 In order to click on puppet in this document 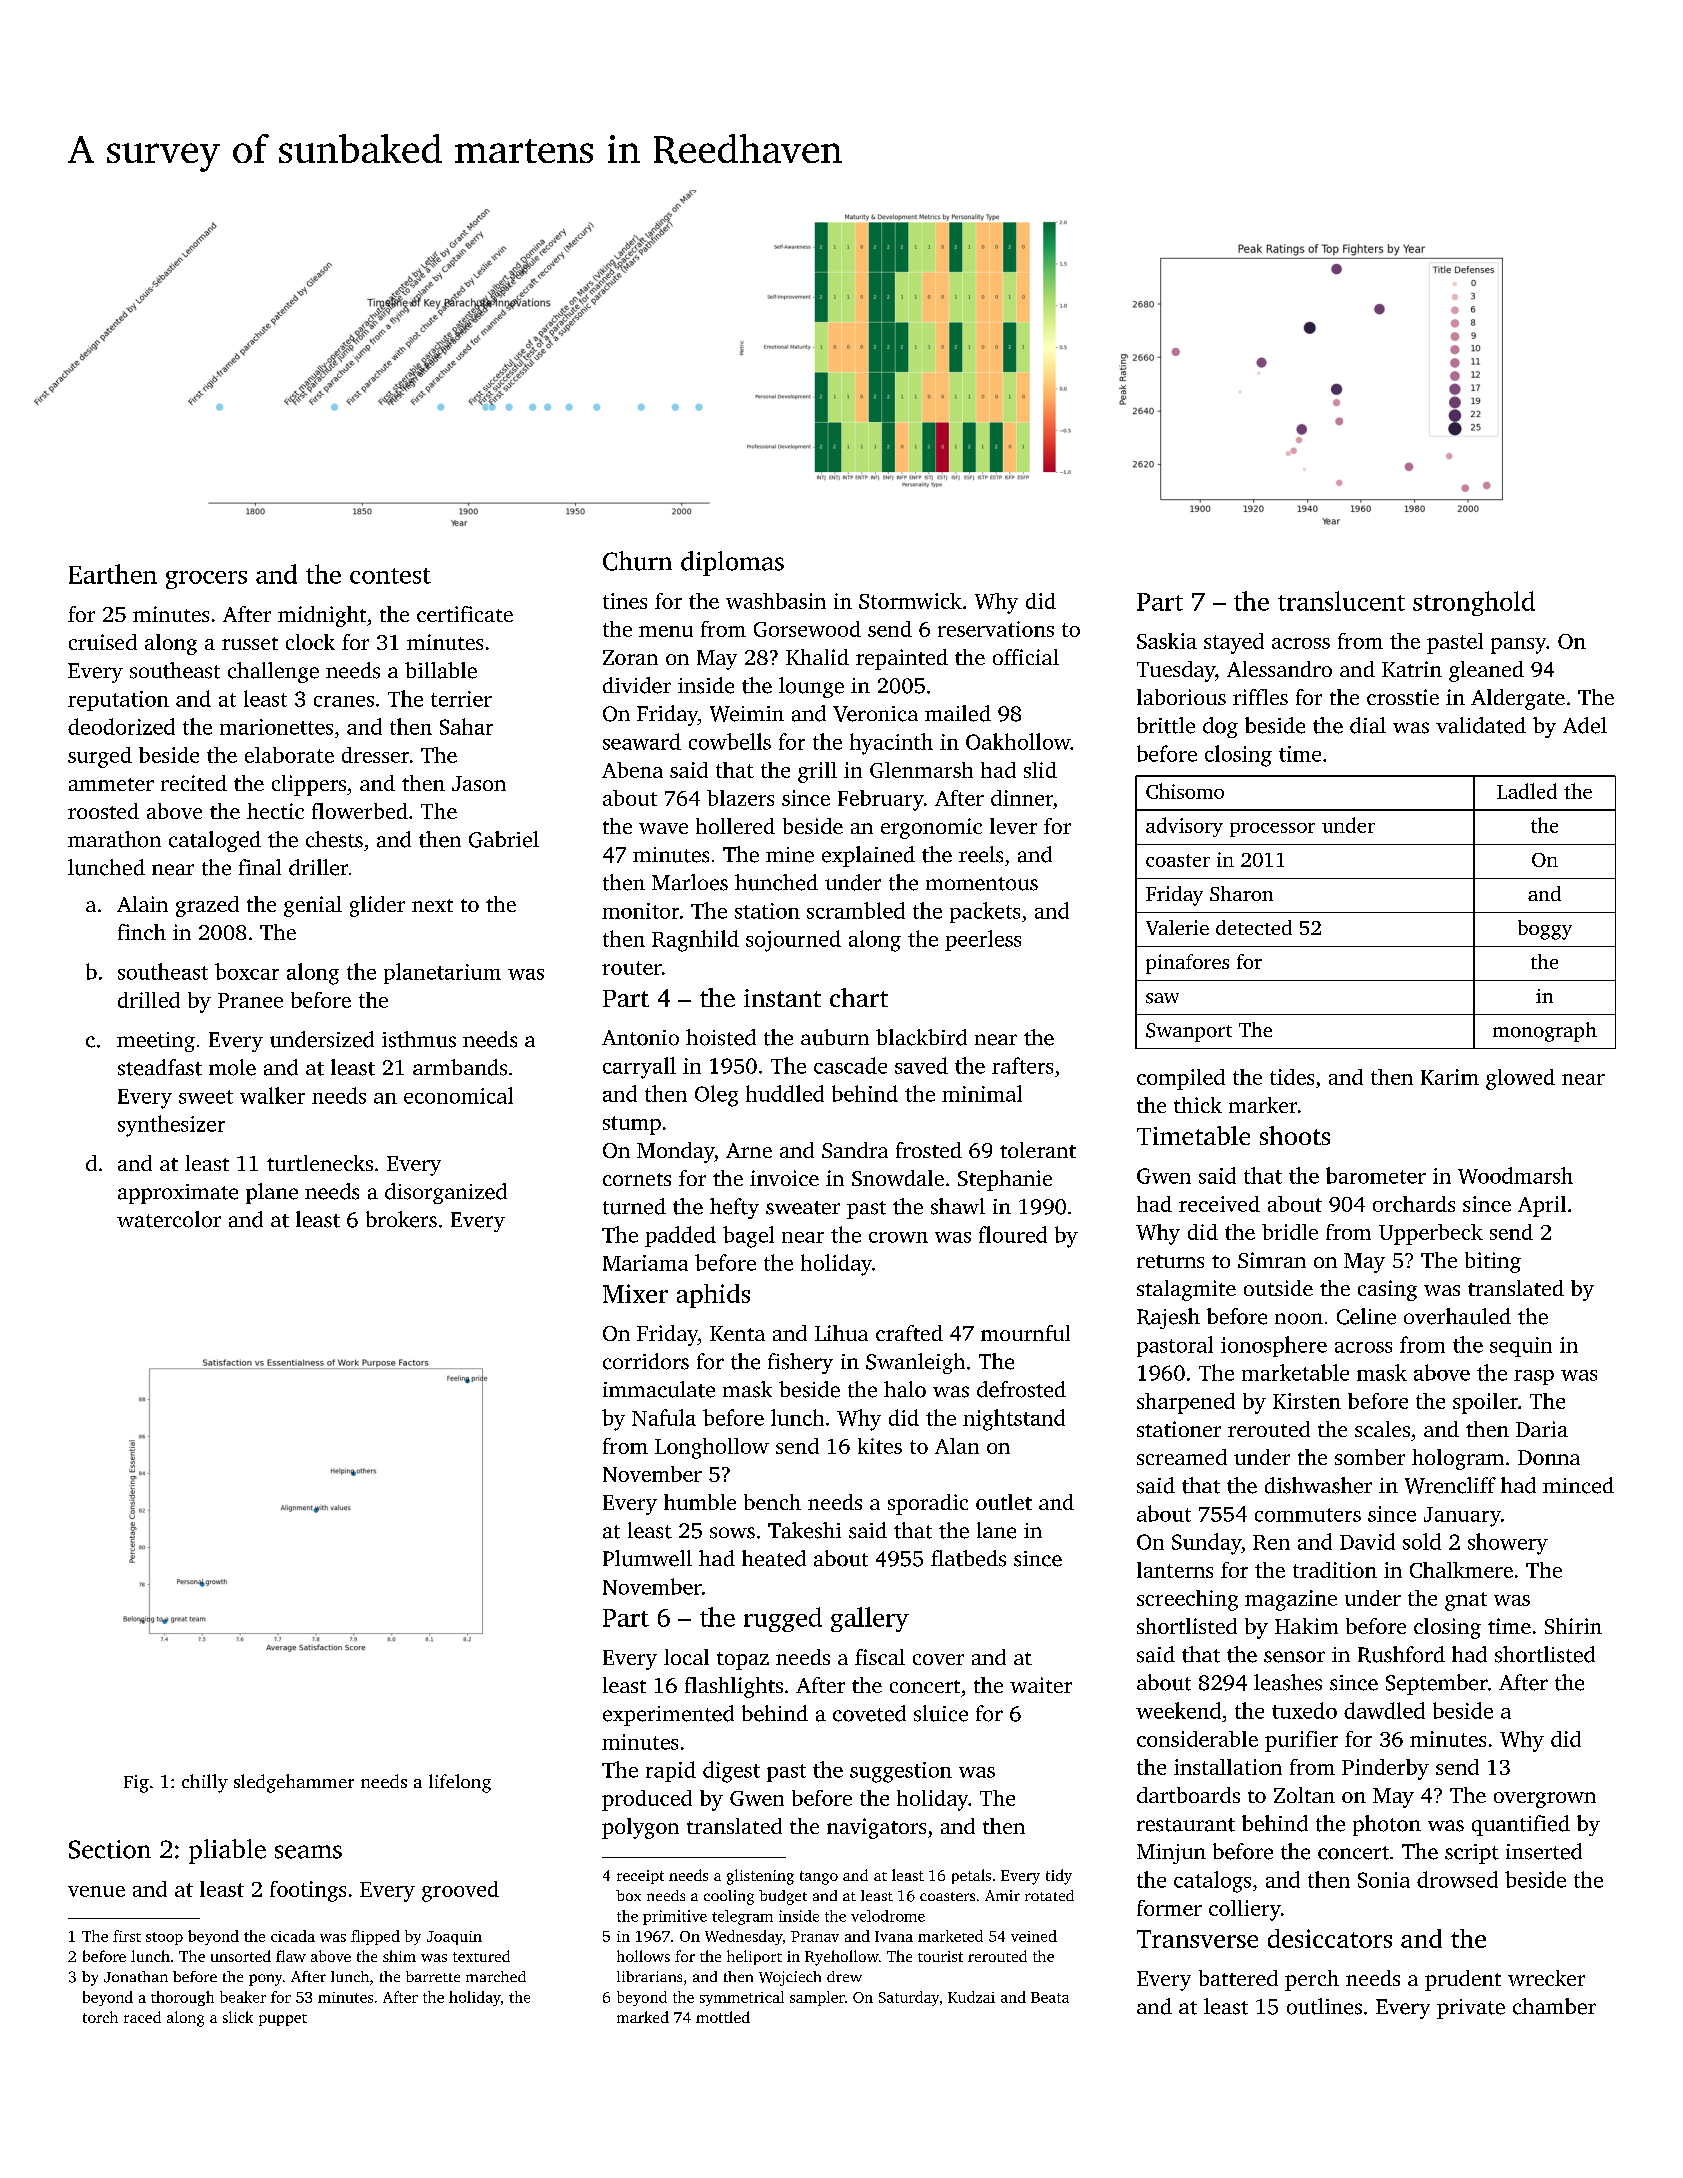, I will do `click(283, 2020)`.
